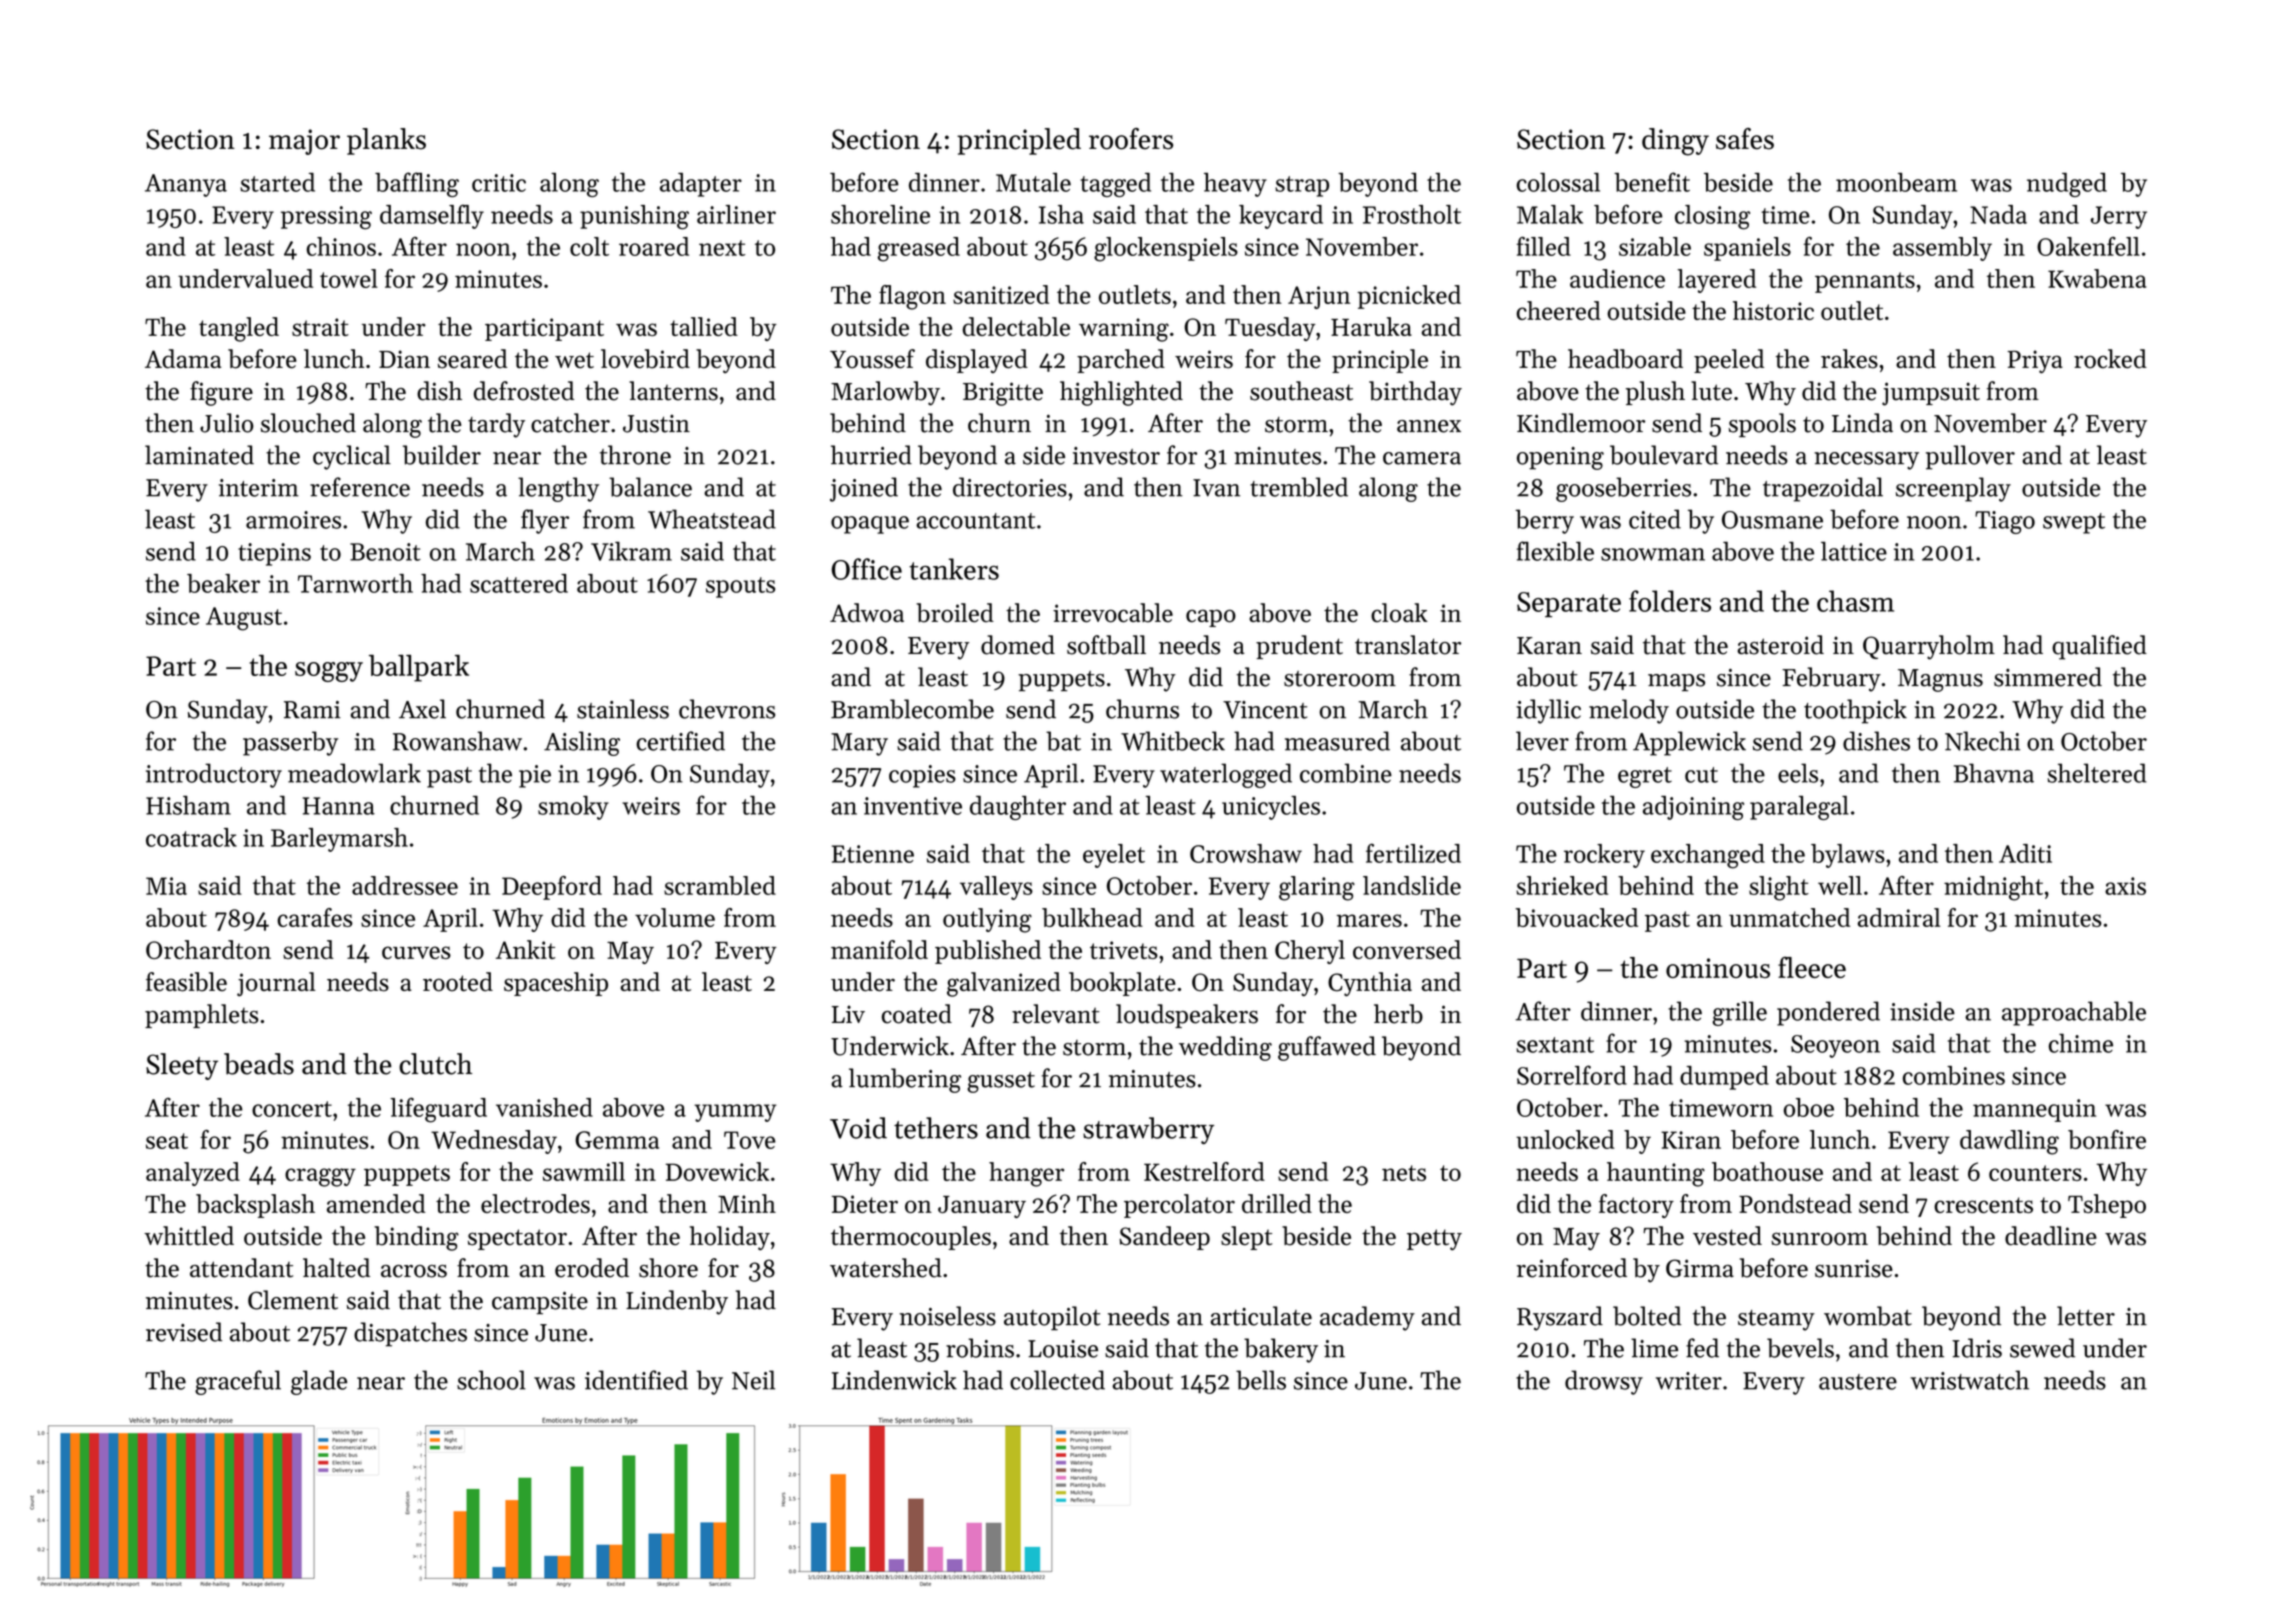  What do you see at coordinates (535, 1203) in the screenshot?
I see `electrodes` at bounding box center [535, 1203].
